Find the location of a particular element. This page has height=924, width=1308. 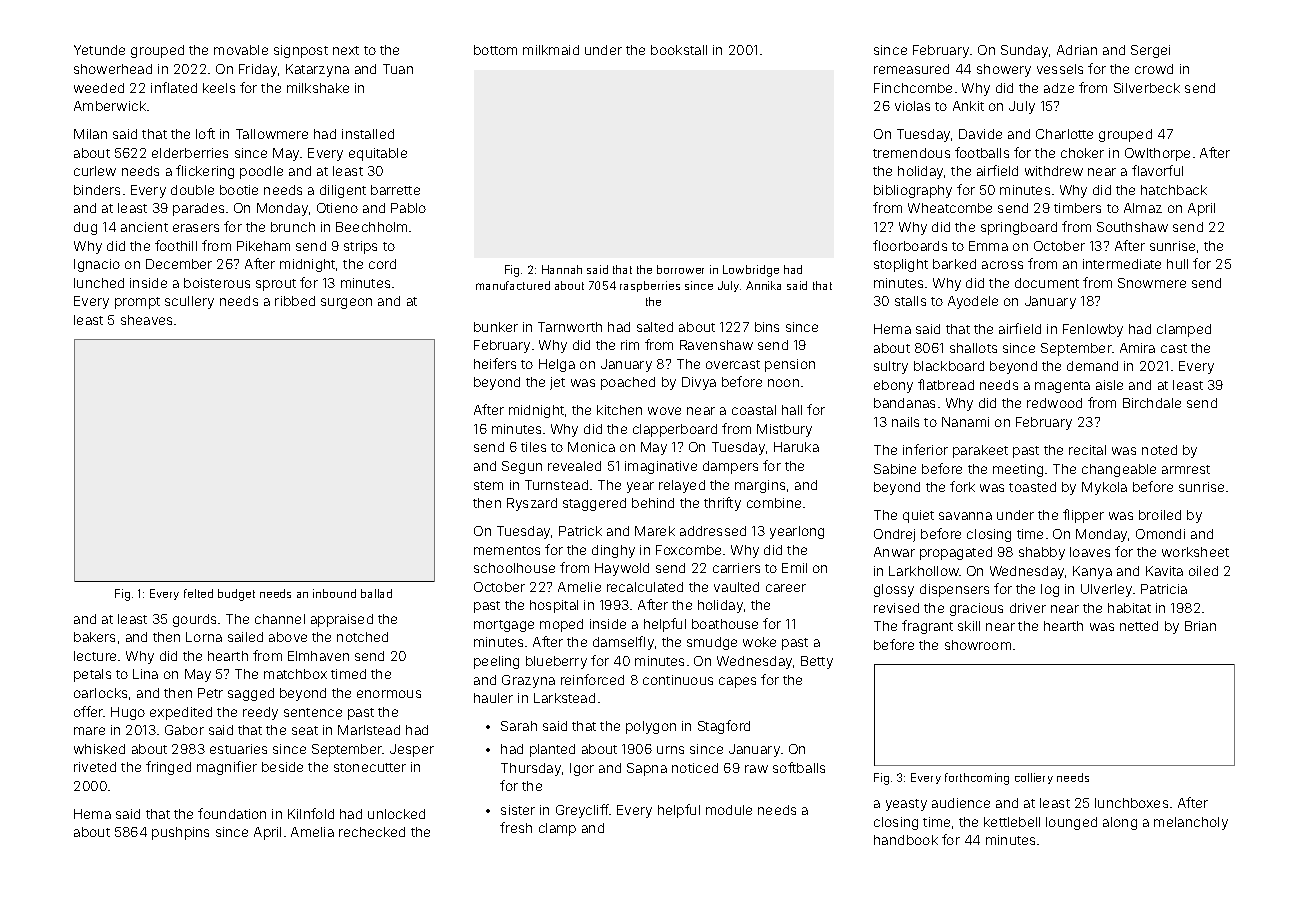

Emma is located at coordinates (988, 246).
